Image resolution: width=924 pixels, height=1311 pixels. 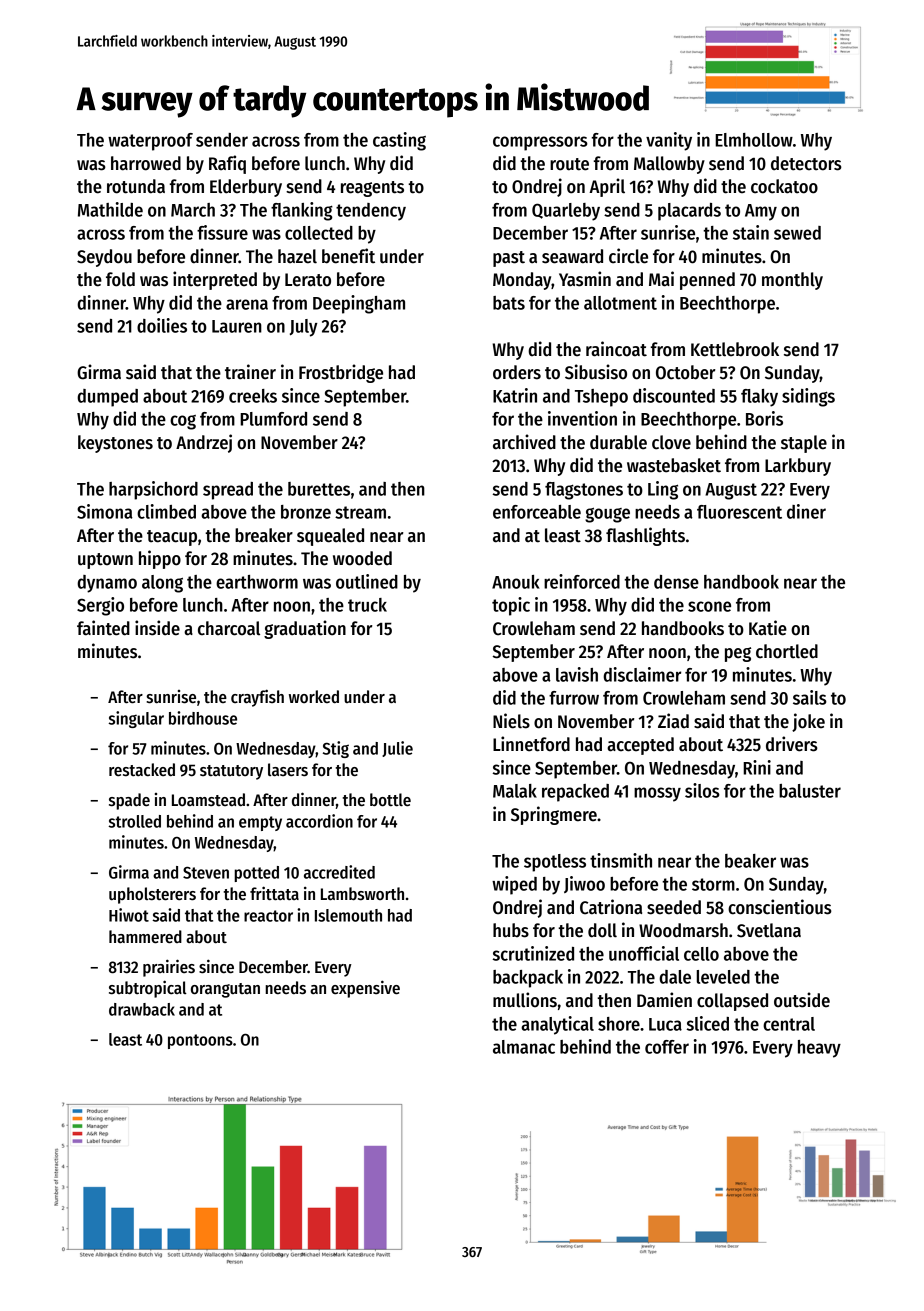 What do you see at coordinates (288, 770) in the screenshot?
I see `lasers` at bounding box center [288, 770].
